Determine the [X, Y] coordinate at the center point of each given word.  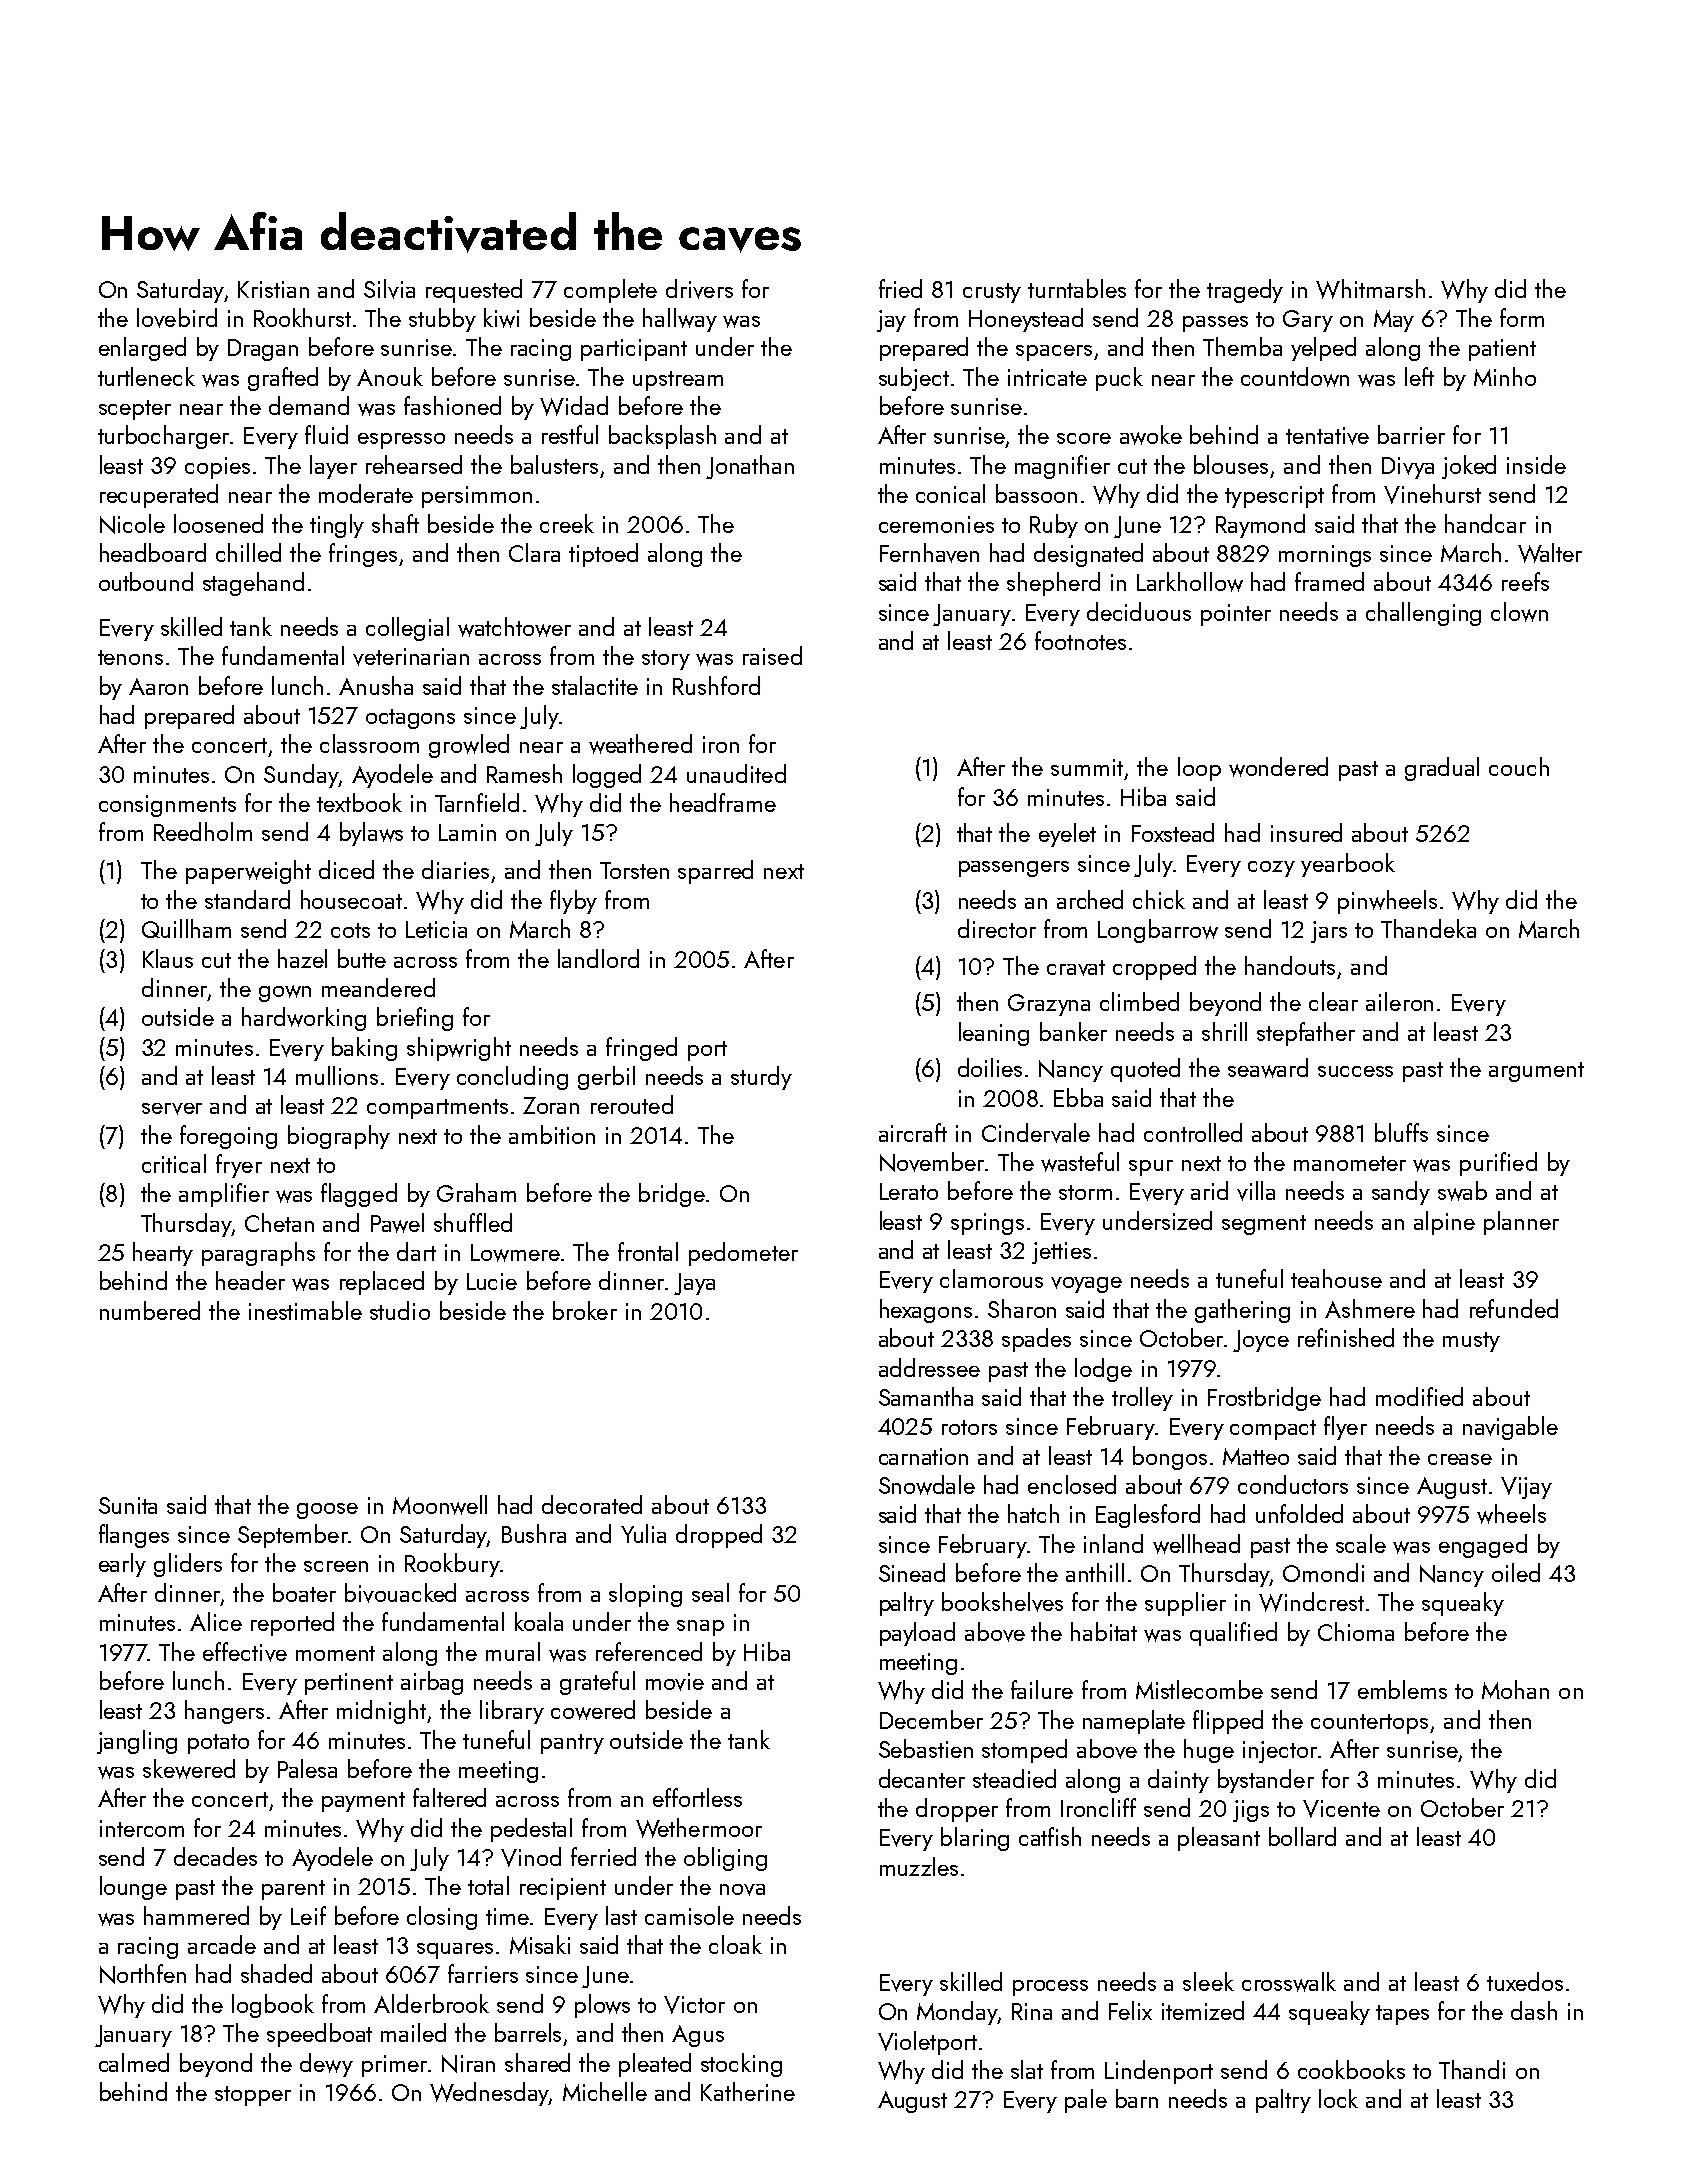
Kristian [273, 289]
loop [1199, 769]
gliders [188, 1565]
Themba [1242, 346]
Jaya [694, 1284]
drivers [699, 289]
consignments [167, 806]
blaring [975, 1839]
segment [1264, 1225]
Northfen [143, 1974]
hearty [163, 1254]
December [931, 1719]
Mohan [1515, 1689]
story [666, 660]
